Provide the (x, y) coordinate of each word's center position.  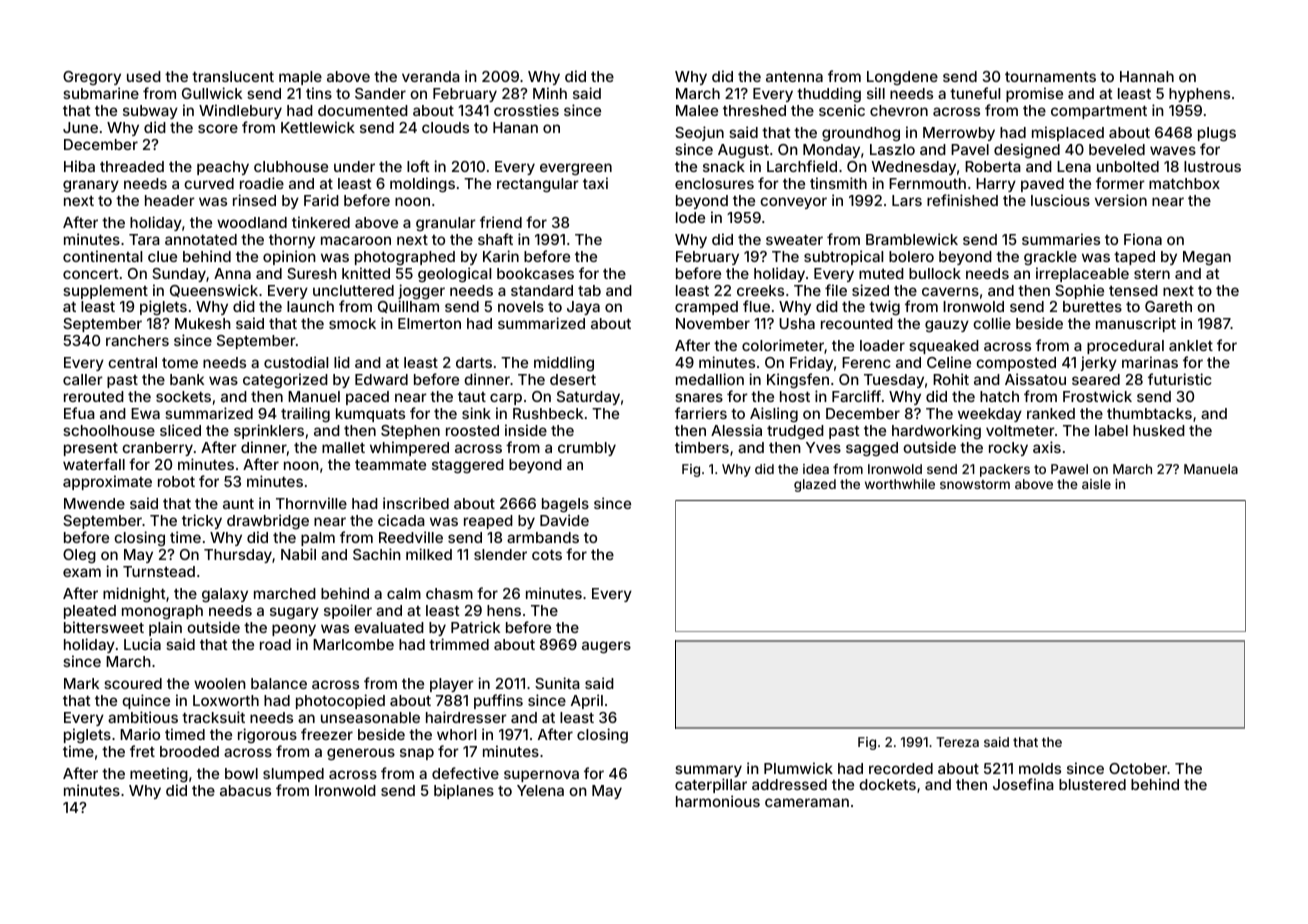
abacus (245, 790)
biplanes (464, 791)
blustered (1092, 784)
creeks (760, 290)
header (170, 200)
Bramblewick (912, 239)
